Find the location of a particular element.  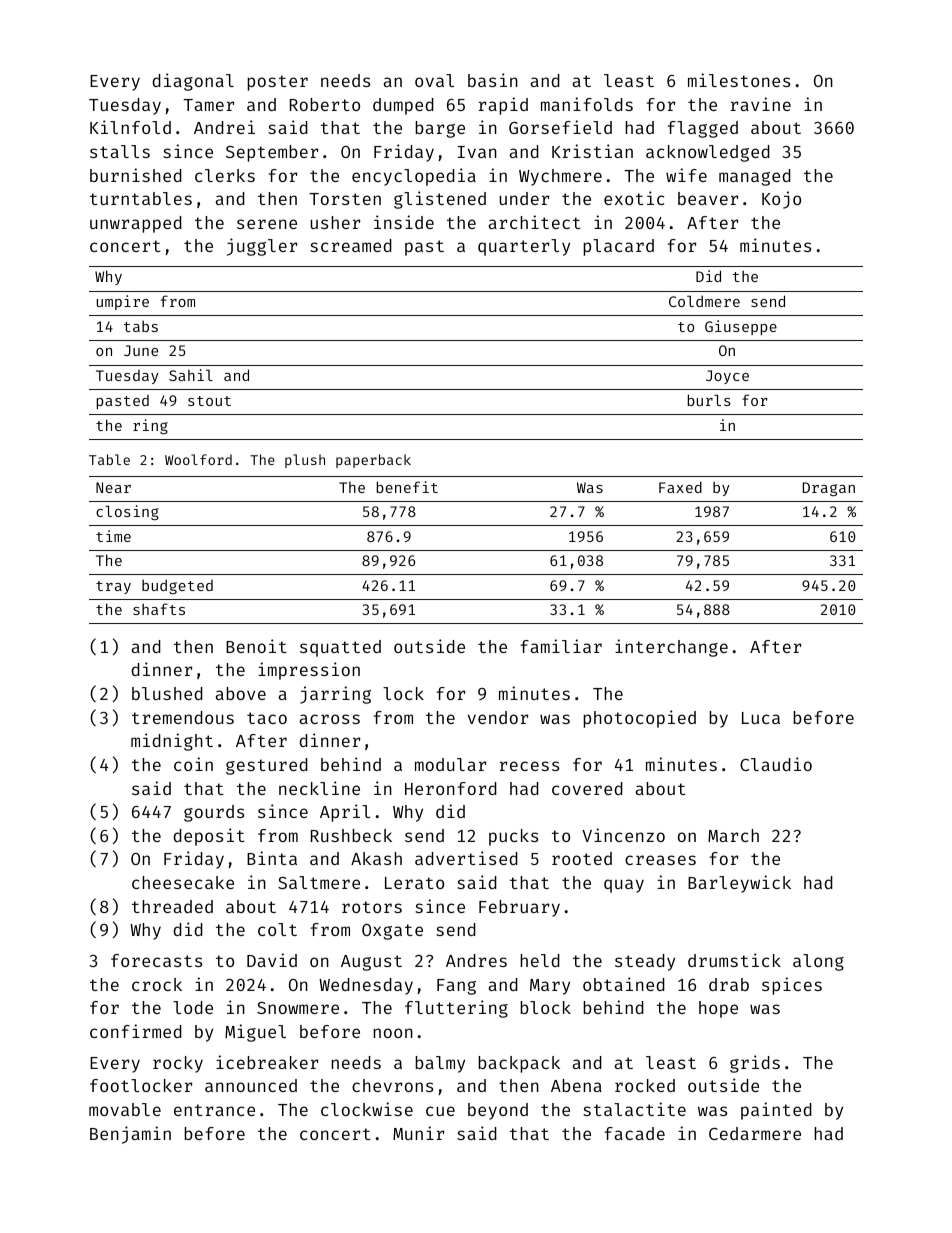

interchange is located at coordinates (671, 648).
